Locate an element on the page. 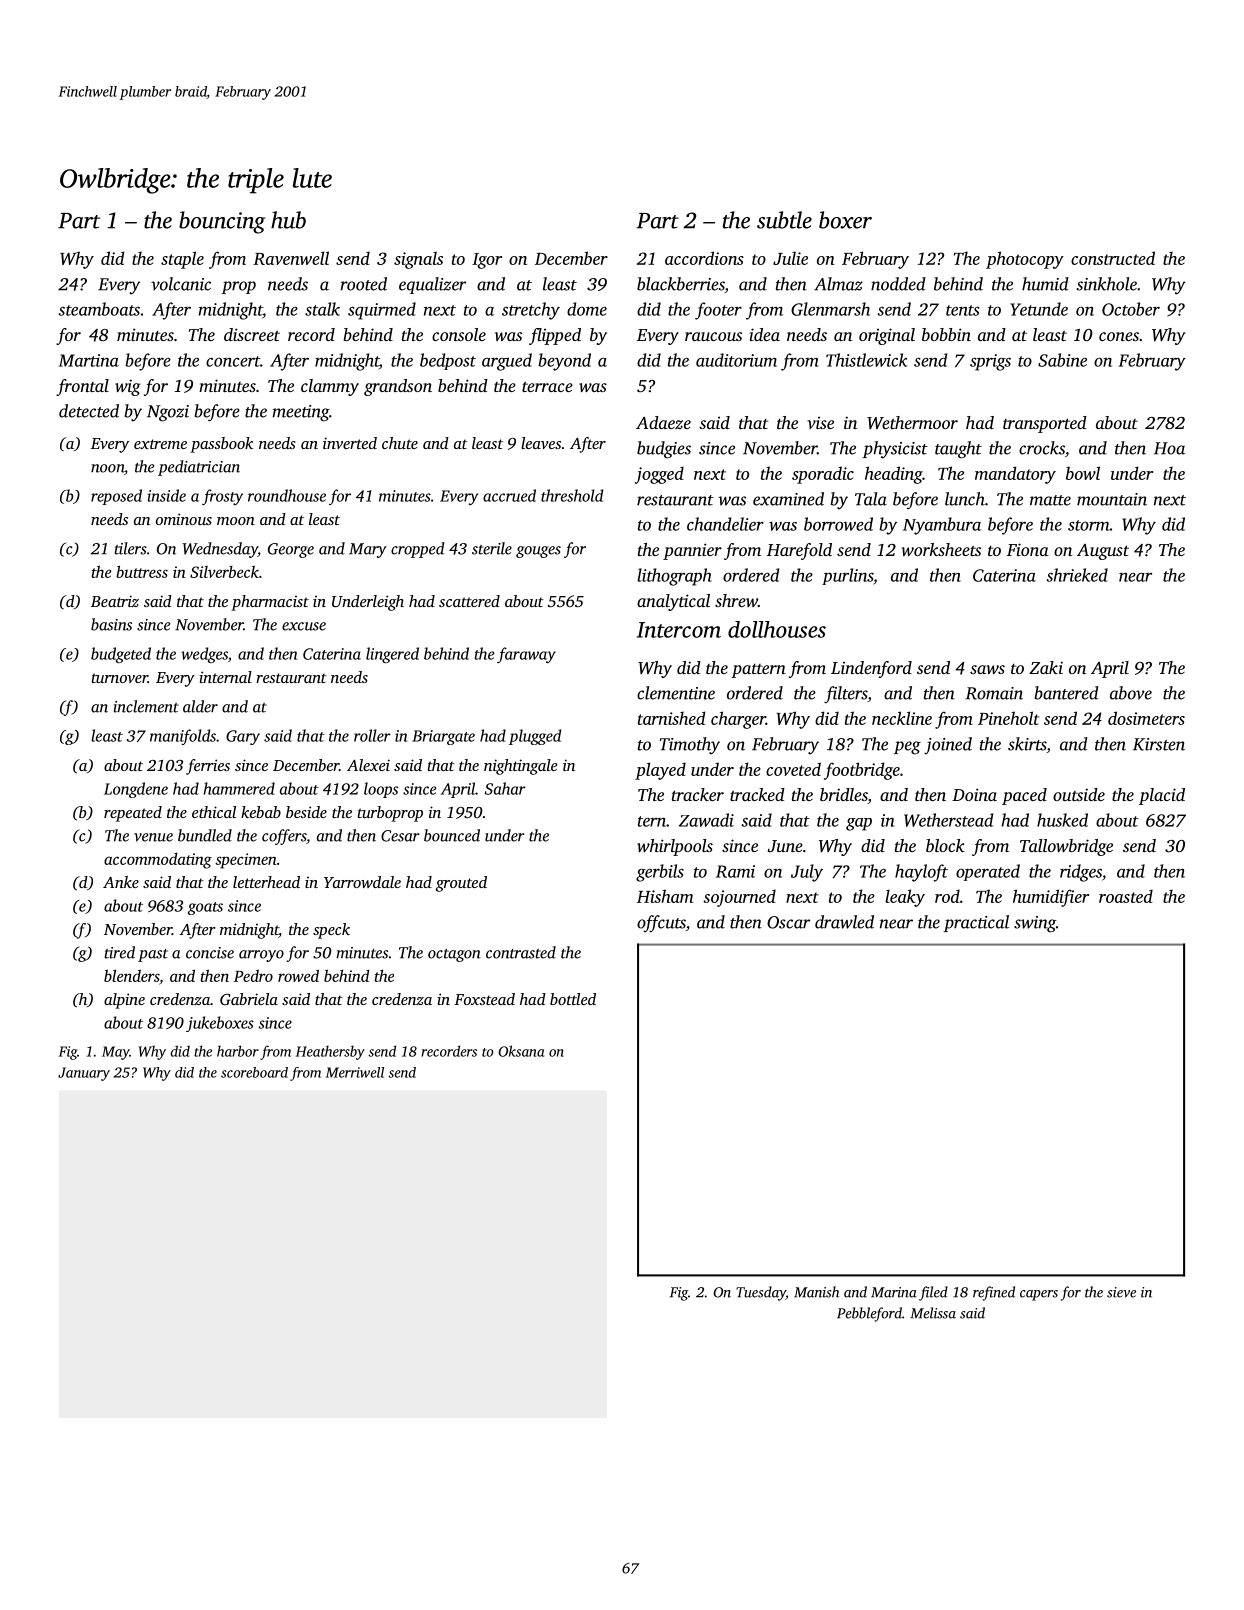 The height and width of the page is (1610, 1244). bouncing is located at coordinates (222, 222).
